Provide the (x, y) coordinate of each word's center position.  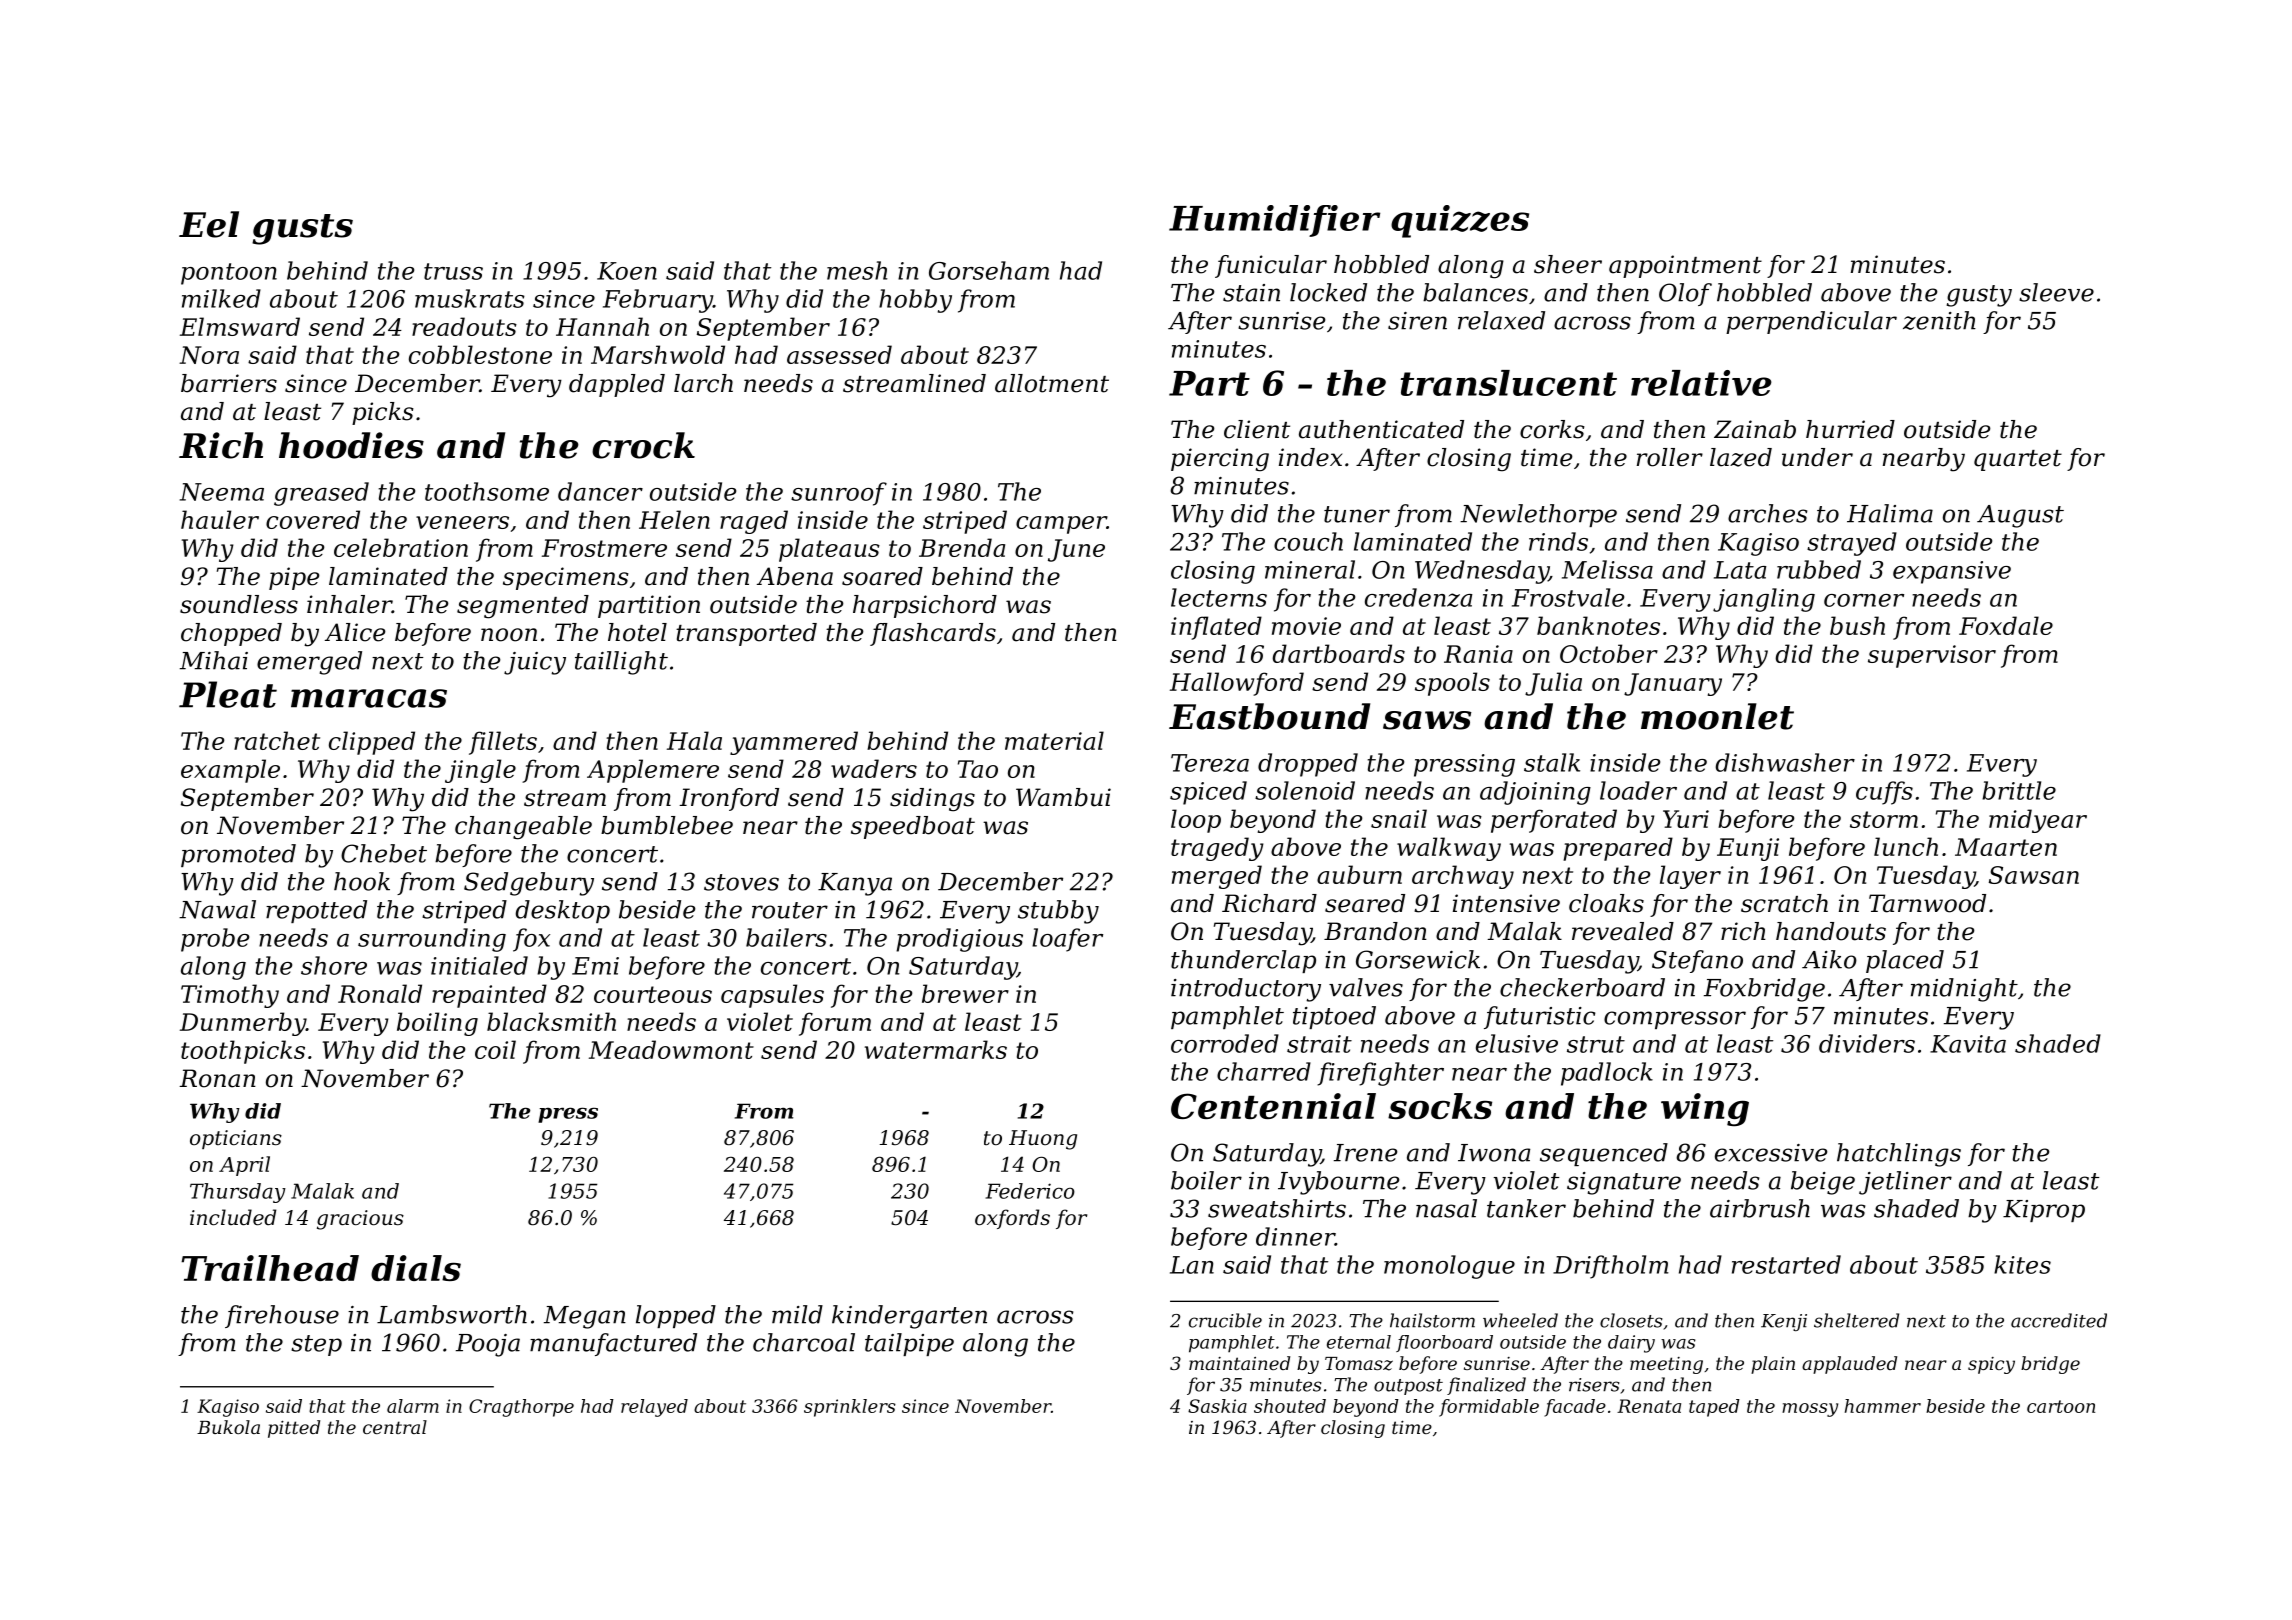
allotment (1052, 383)
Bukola (228, 1427)
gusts (302, 229)
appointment (1685, 266)
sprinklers (850, 1408)
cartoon (2061, 1406)
